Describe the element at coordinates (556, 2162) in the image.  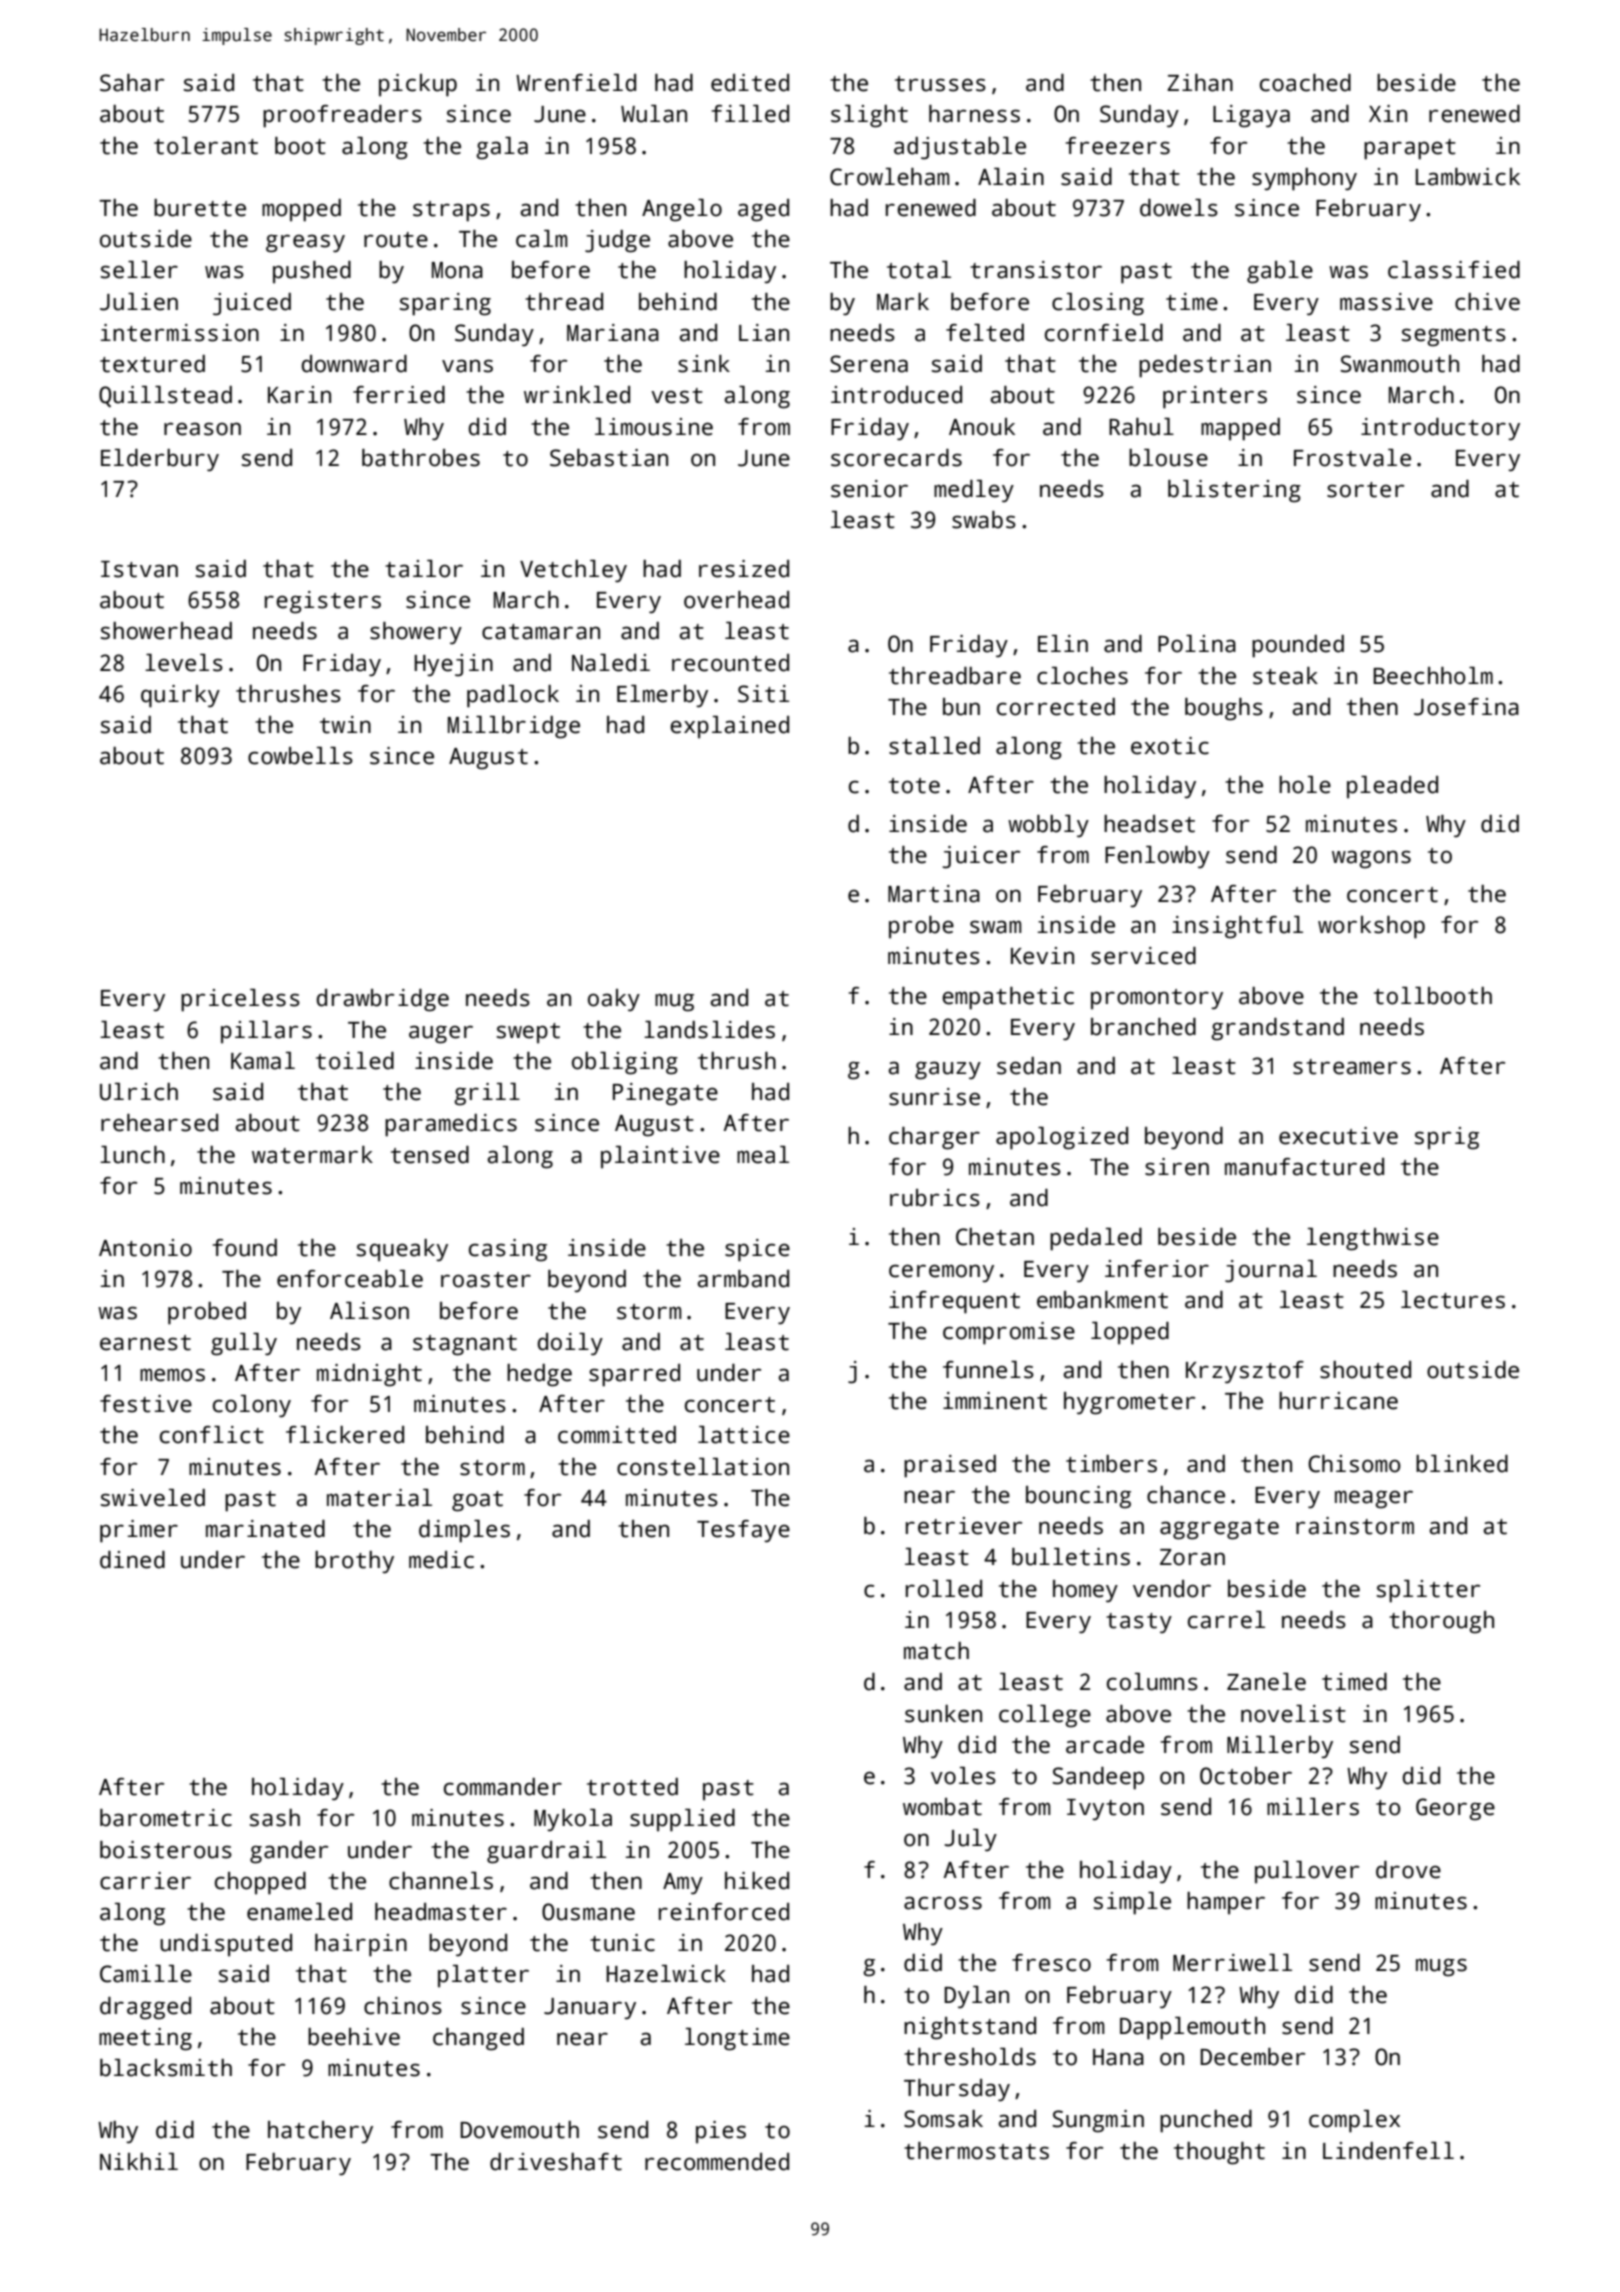
I see `driveshaft` at that location.
